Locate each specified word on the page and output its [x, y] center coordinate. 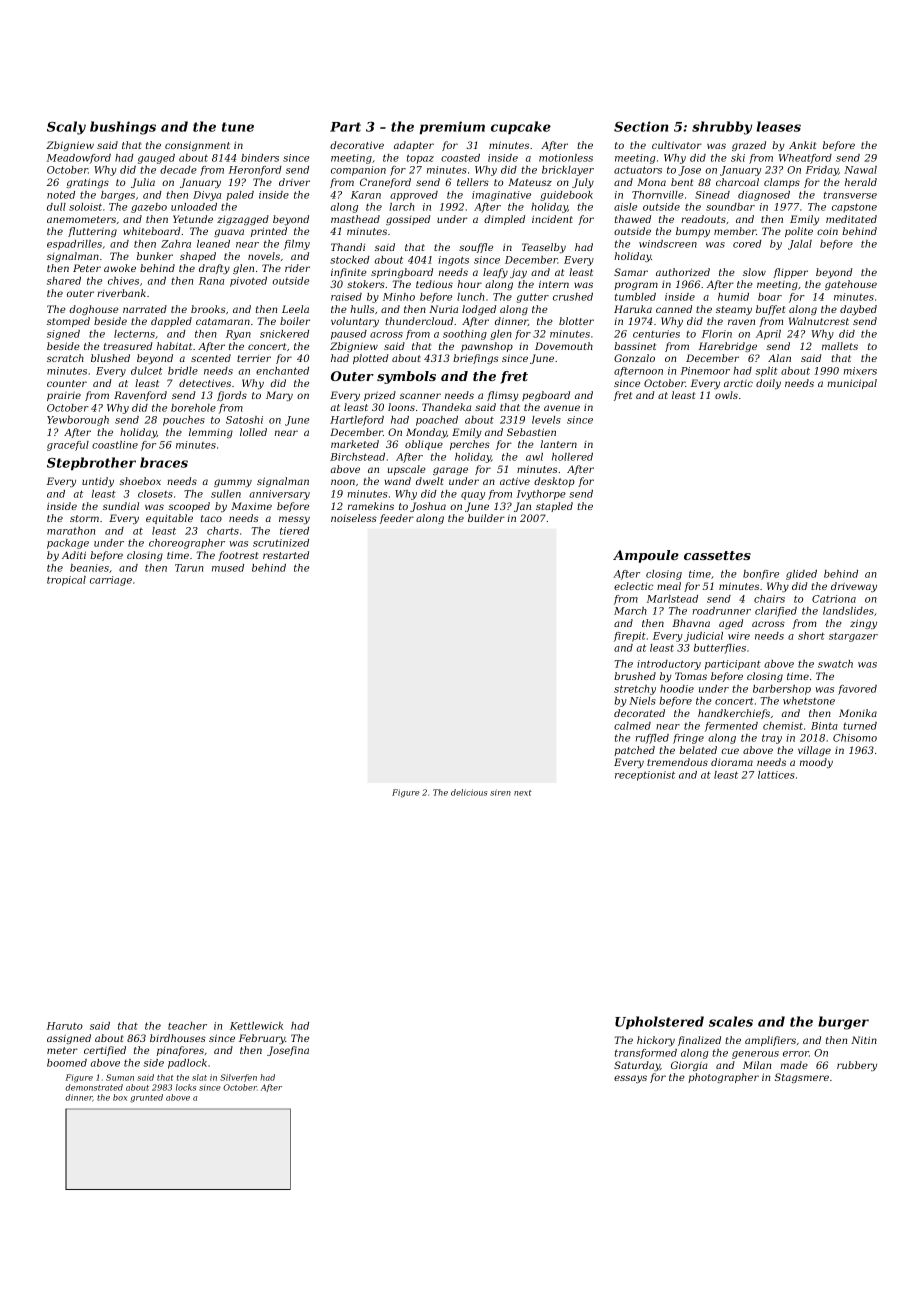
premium [452, 127]
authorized [683, 272]
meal [669, 586]
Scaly [66, 128]
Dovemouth [564, 346]
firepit [630, 637]
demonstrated [94, 1087]
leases [779, 126]
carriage [111, 581]
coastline [115, 445]
